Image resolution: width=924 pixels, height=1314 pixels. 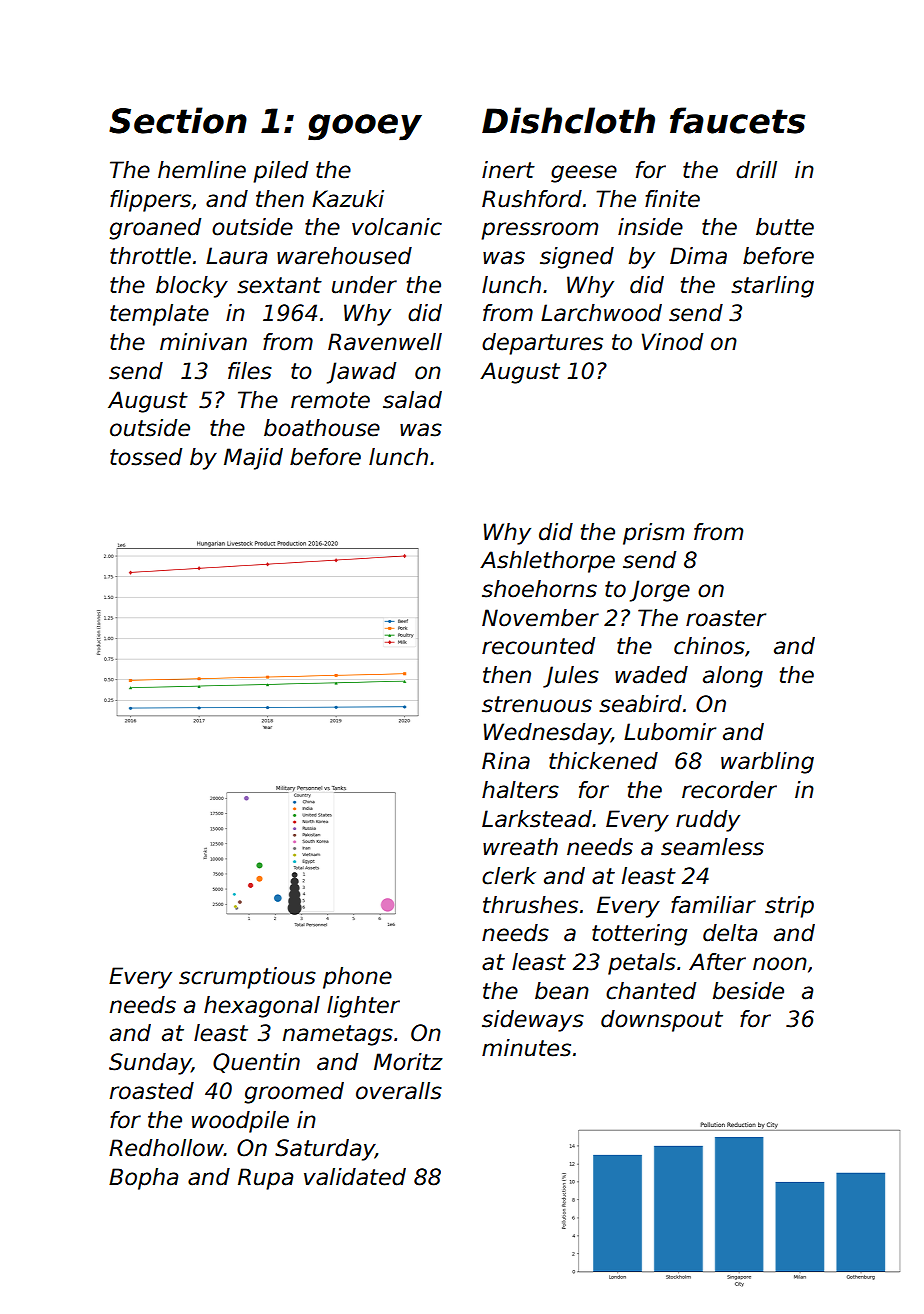 What do you see at coordinates (653, 534) in the screenshot?
I see `prism` at bounding box center [653, 534].
